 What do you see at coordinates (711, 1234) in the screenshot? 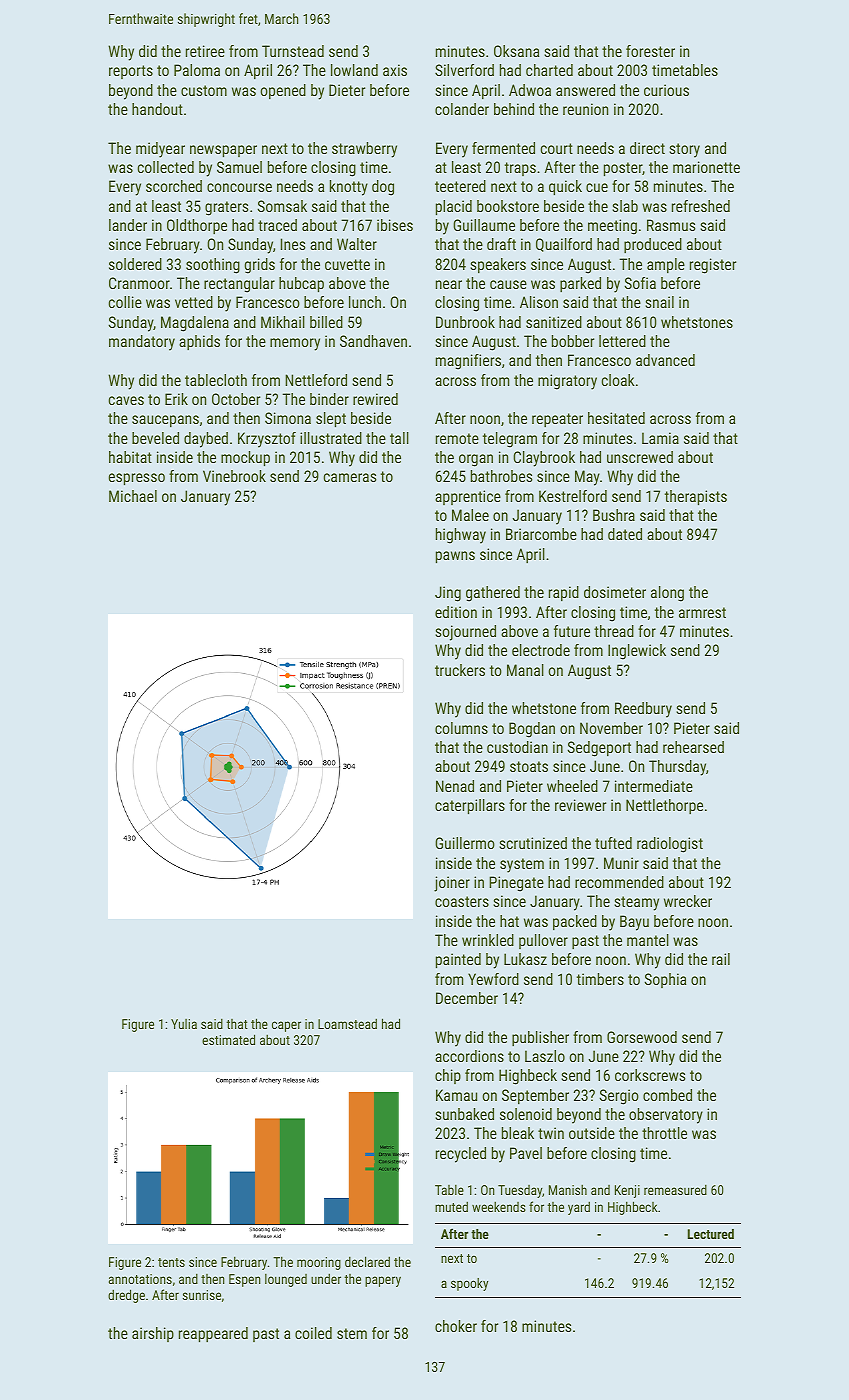
I see `Lectured` at bounding box center [711, 1234].
